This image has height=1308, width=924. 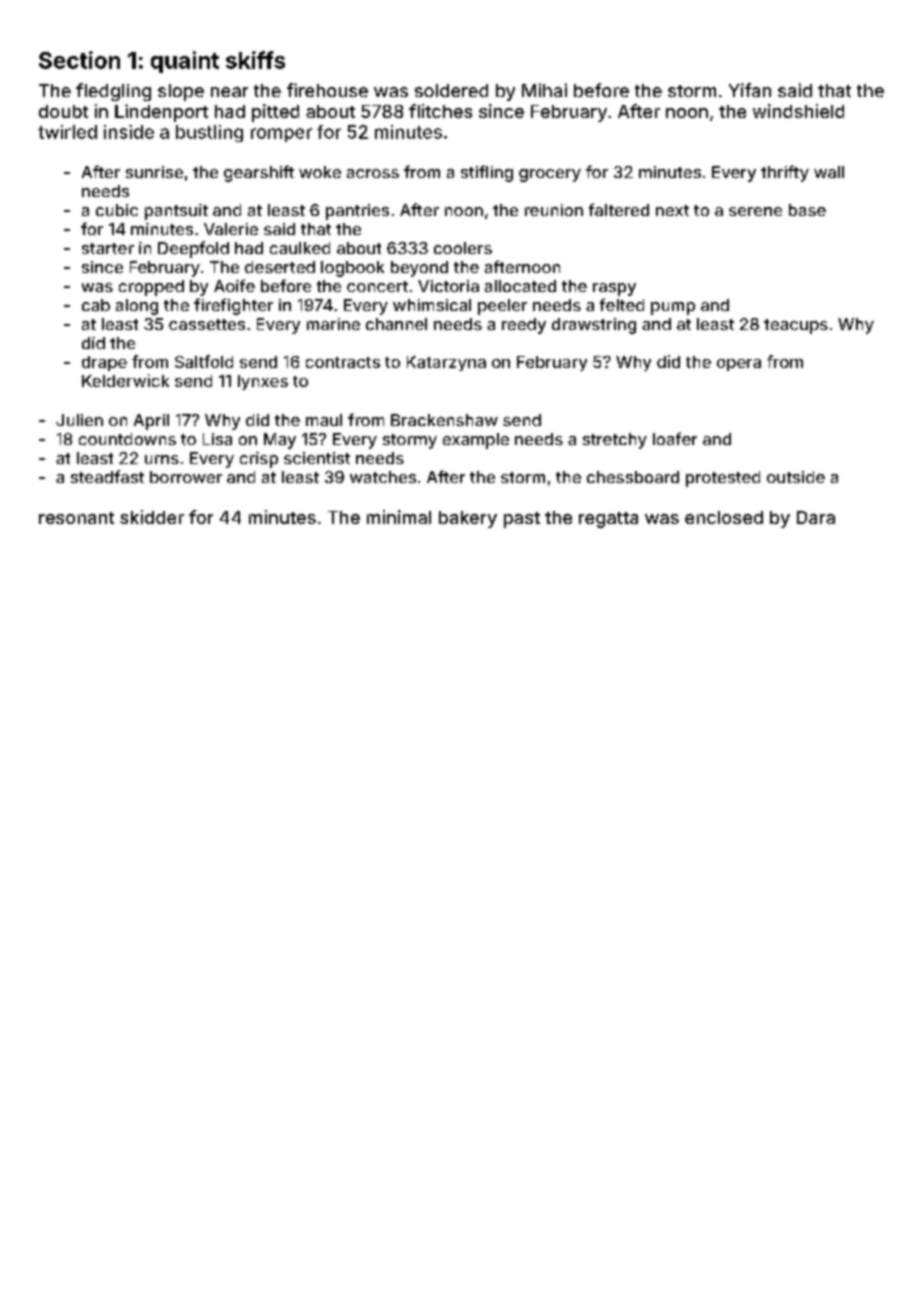 I want to click on Deepfold, so click(x=193, y=249).
